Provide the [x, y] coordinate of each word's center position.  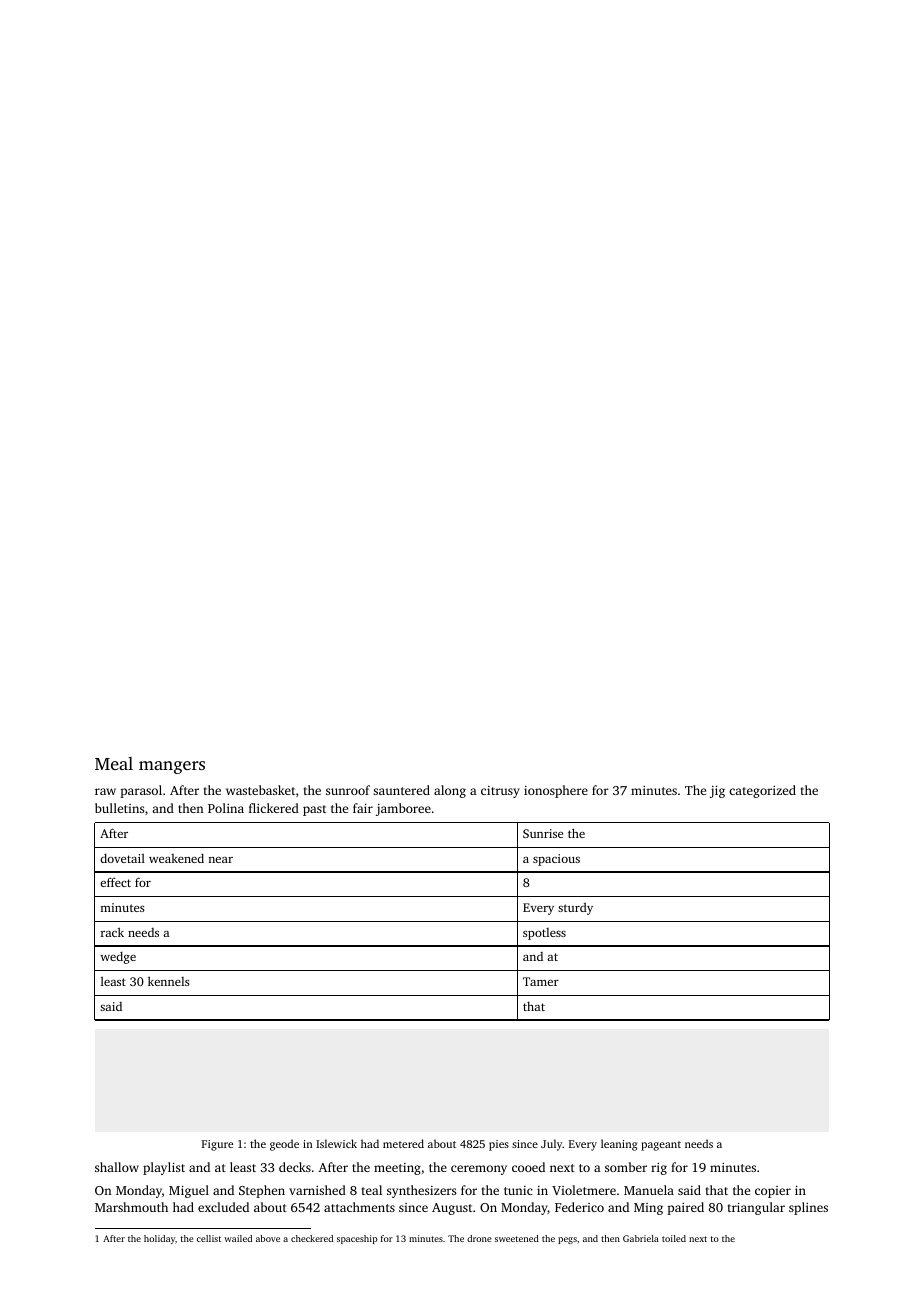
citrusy [500, 792]
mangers [172, 767]
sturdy [575, 909]
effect [115, 882]
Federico [579, 1207]
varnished [317, 1190]
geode [284, 1145]
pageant [661, 1146]
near [221, 860]
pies [499, 1145]
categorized [762, 791]
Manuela [649, 1190]
